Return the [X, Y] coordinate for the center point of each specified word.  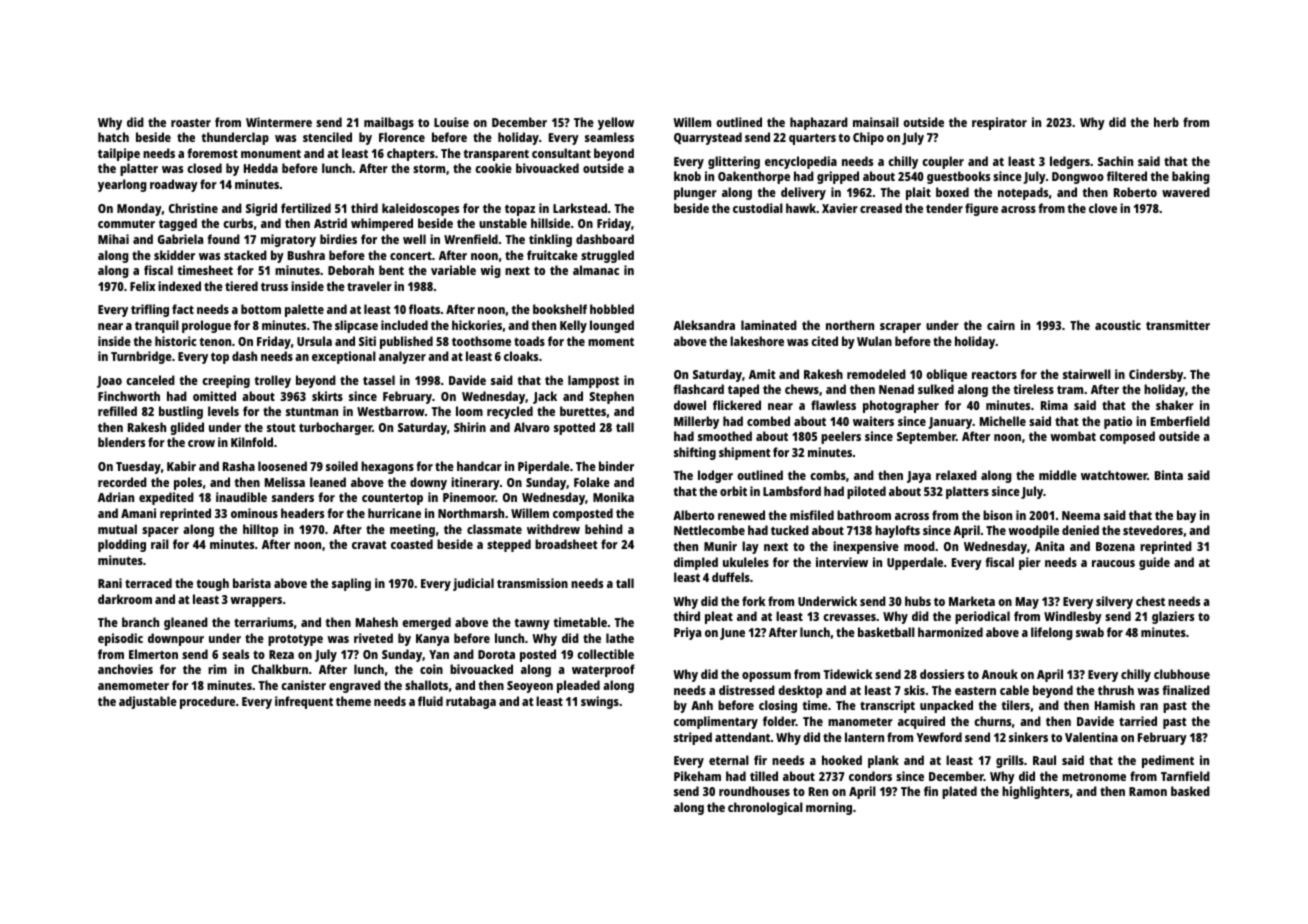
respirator [999, 123]
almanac [596, 270]
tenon [215, 342]
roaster [191, 123]
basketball [886, 632]
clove [1103, 208]
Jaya [919, 477]
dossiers [942, 674]
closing [778, 706]
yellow [616, 123]
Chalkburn [280, 669]
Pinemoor [469, 497]
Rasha [239, 466]
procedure [207, 702]
